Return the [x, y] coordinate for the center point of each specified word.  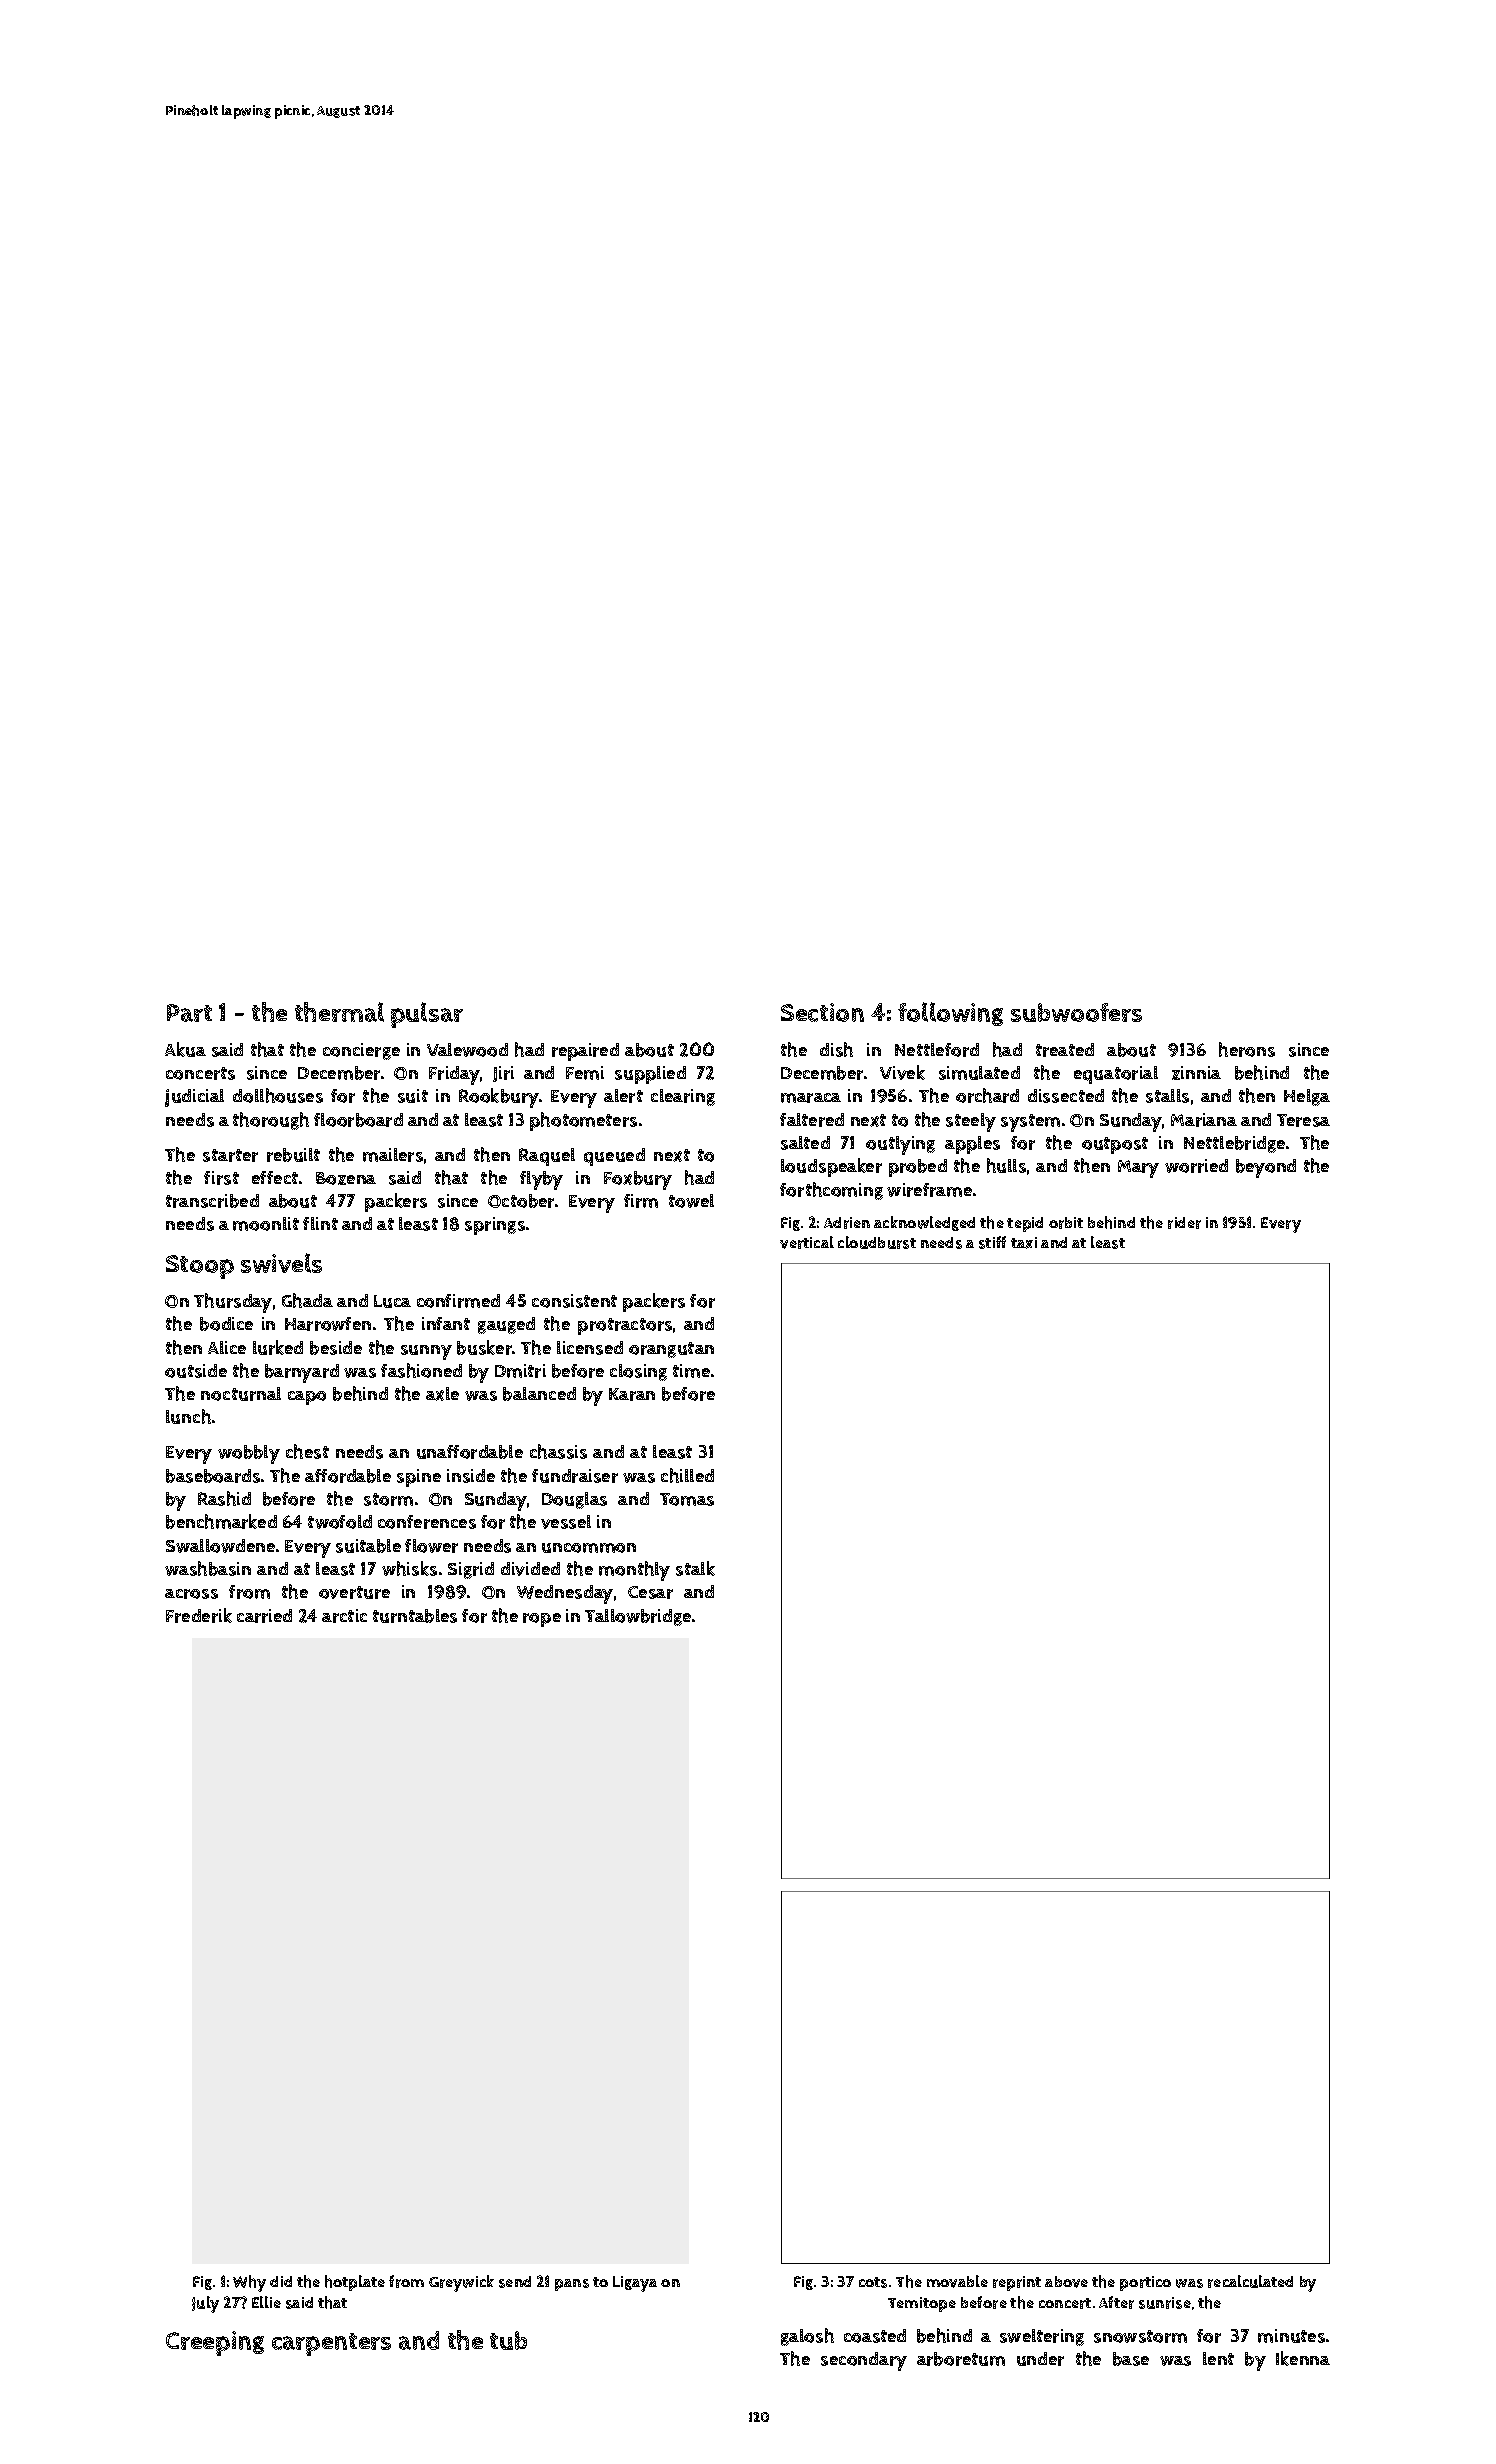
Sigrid [471, 1570]
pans [572, 2285]
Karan [632, 1394]
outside [196, 1371]
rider [1184, 1223]
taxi [1024, 1243]
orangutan [671, 1350]
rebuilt [293, 1155]
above [1066, 2282]
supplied [650, 1075]
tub [508, 2340]
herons [1247, 1049]
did [281, 2281]
